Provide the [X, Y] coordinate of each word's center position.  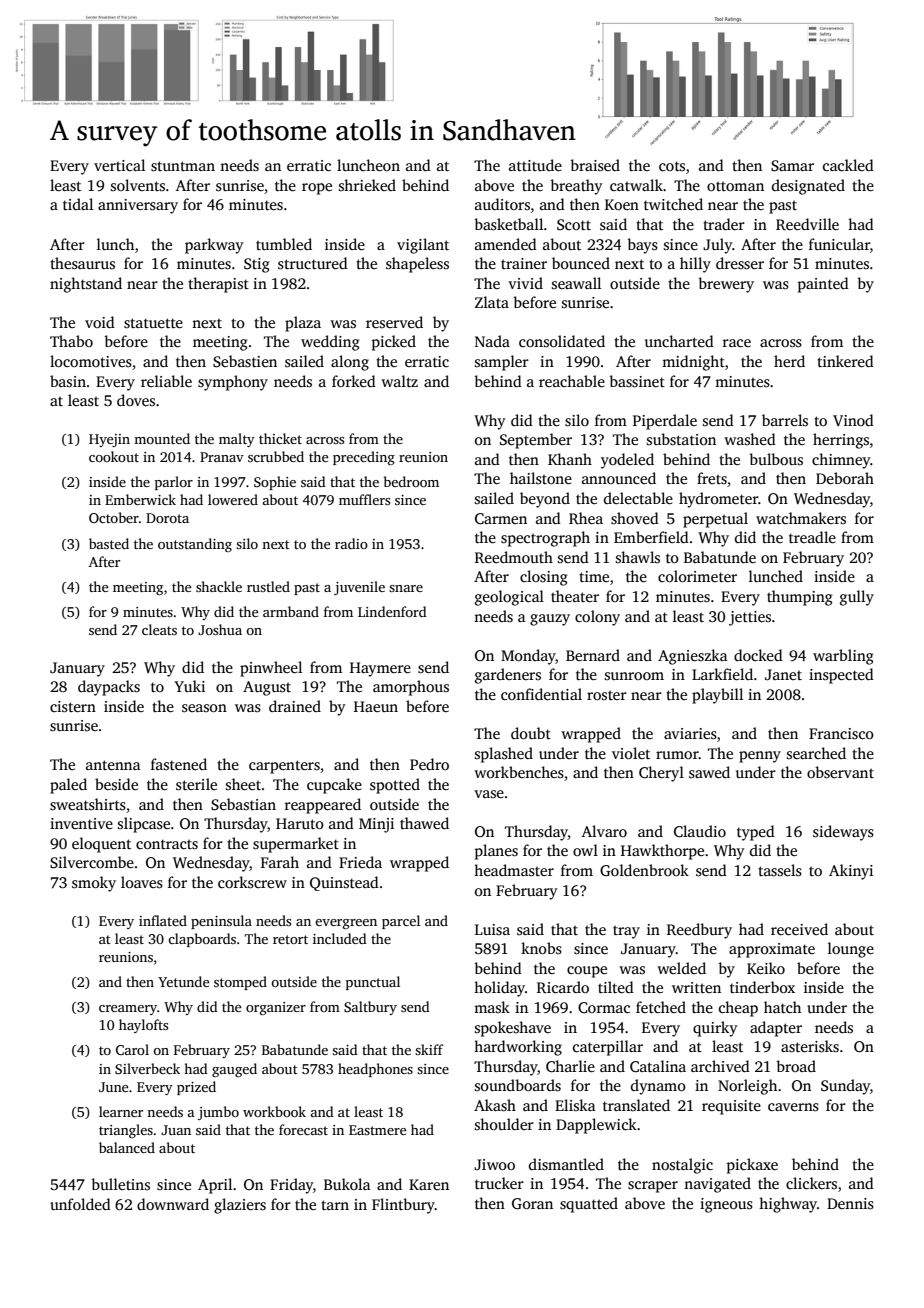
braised [595, 165]
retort [290, 939]
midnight [693, 363]
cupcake [334, 786]
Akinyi [851, 872]
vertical [119, 165]
